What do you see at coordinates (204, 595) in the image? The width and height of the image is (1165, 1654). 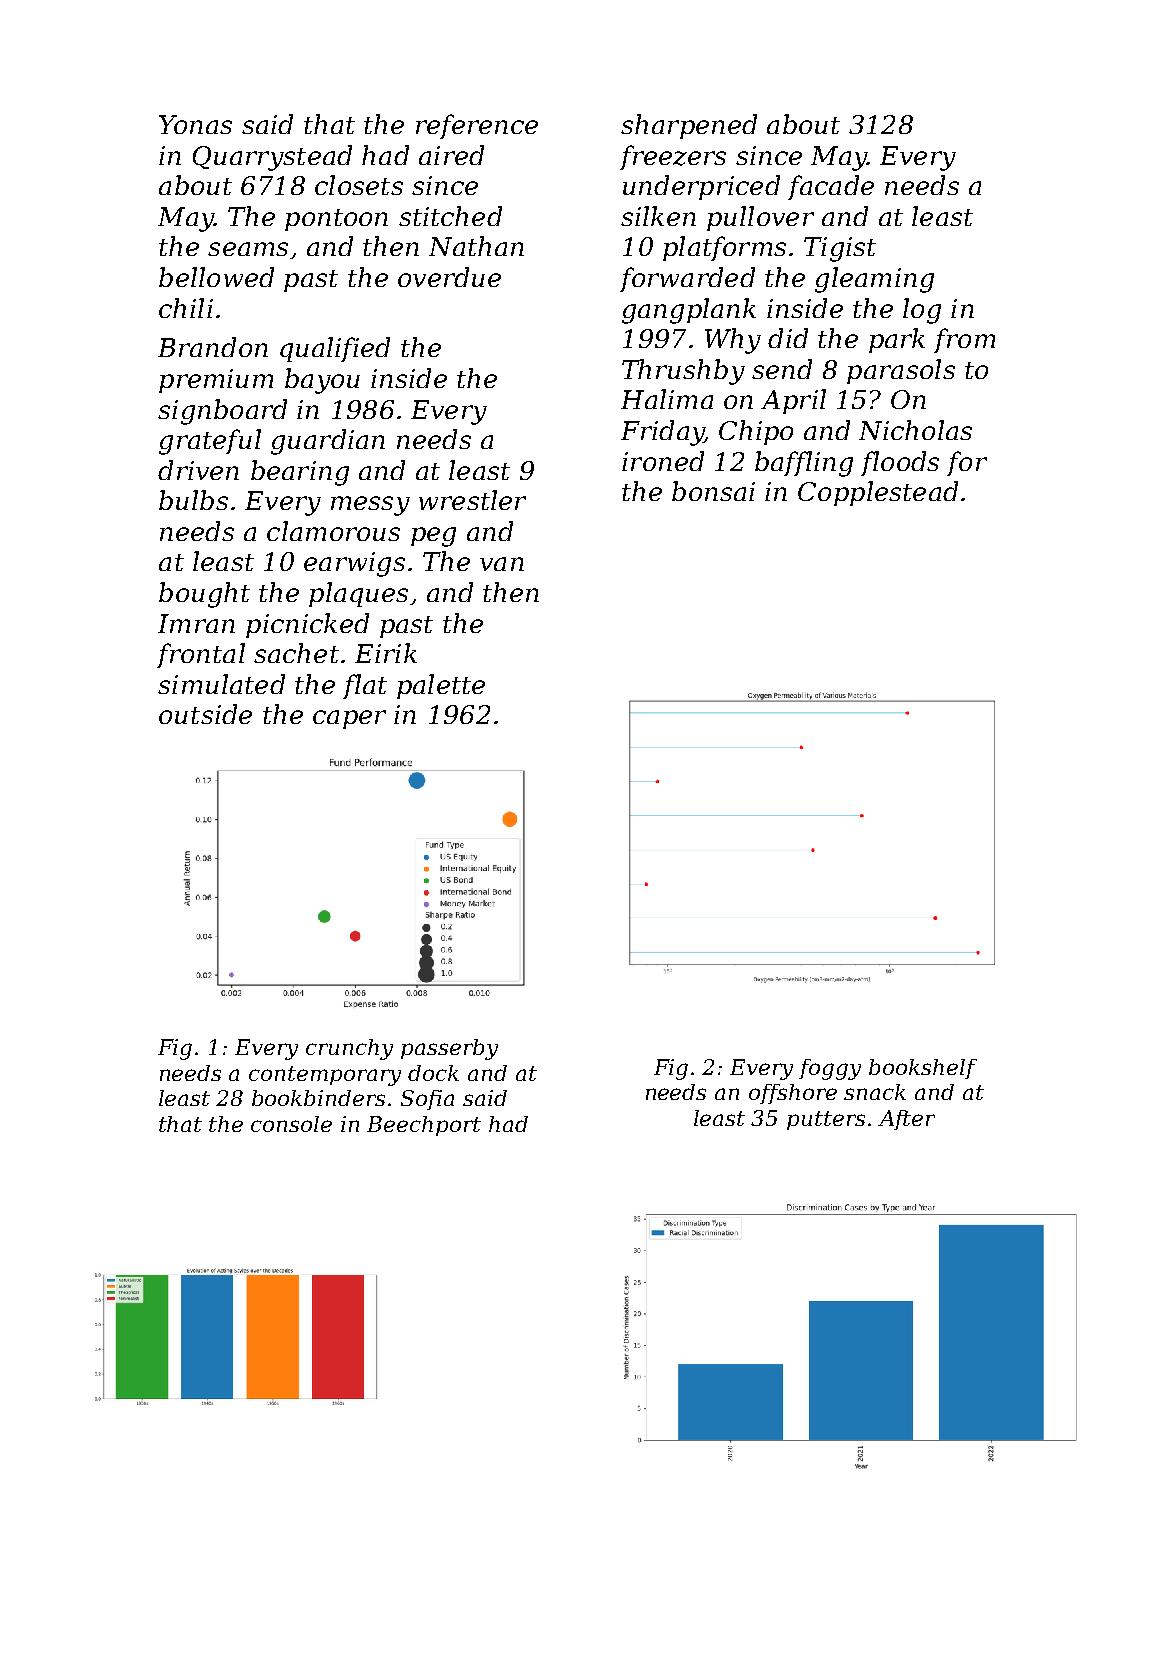 I see `bought` at bounding box center [204, 595].
